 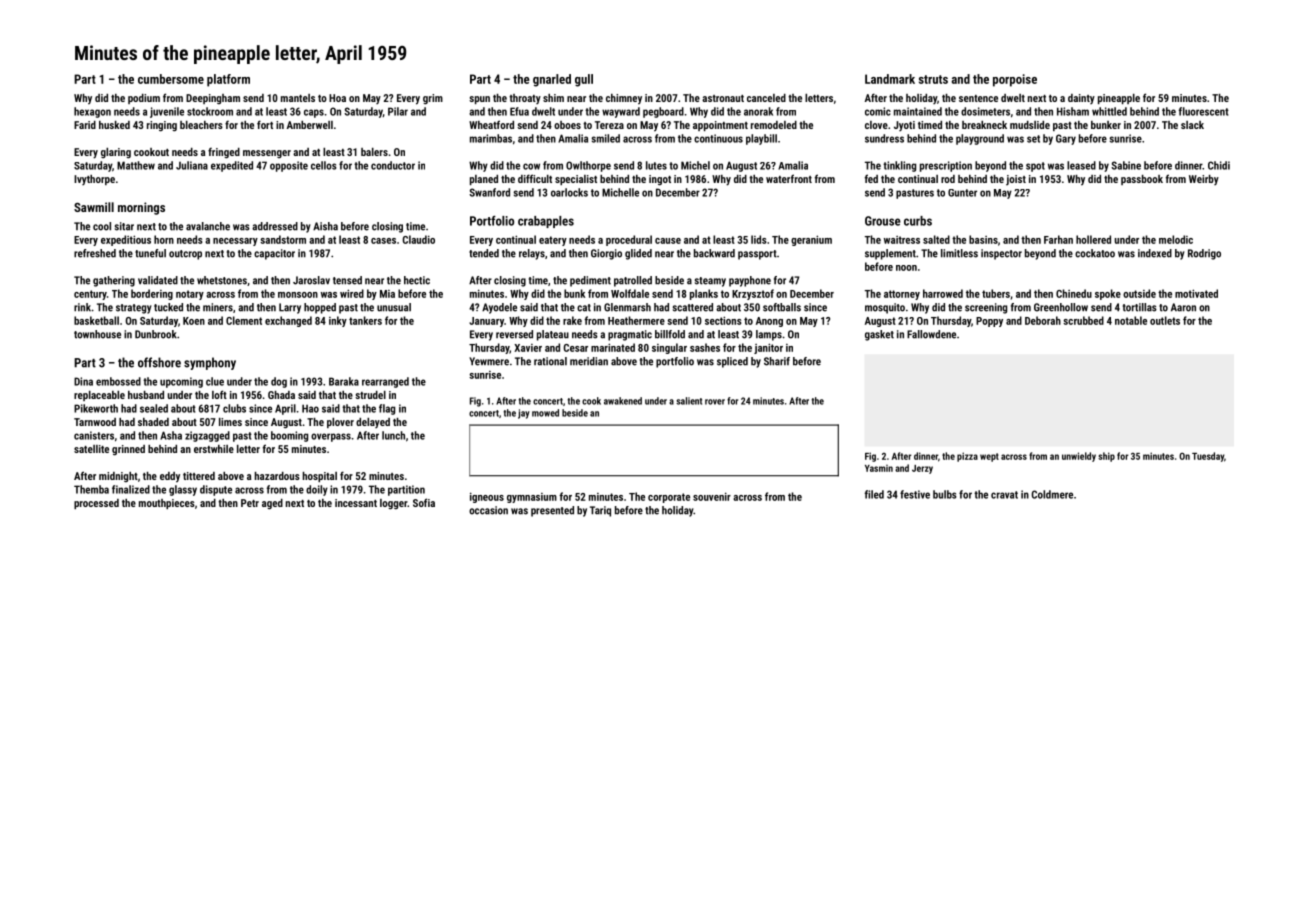 I want to click on processed, so click(x=96, y=504).
